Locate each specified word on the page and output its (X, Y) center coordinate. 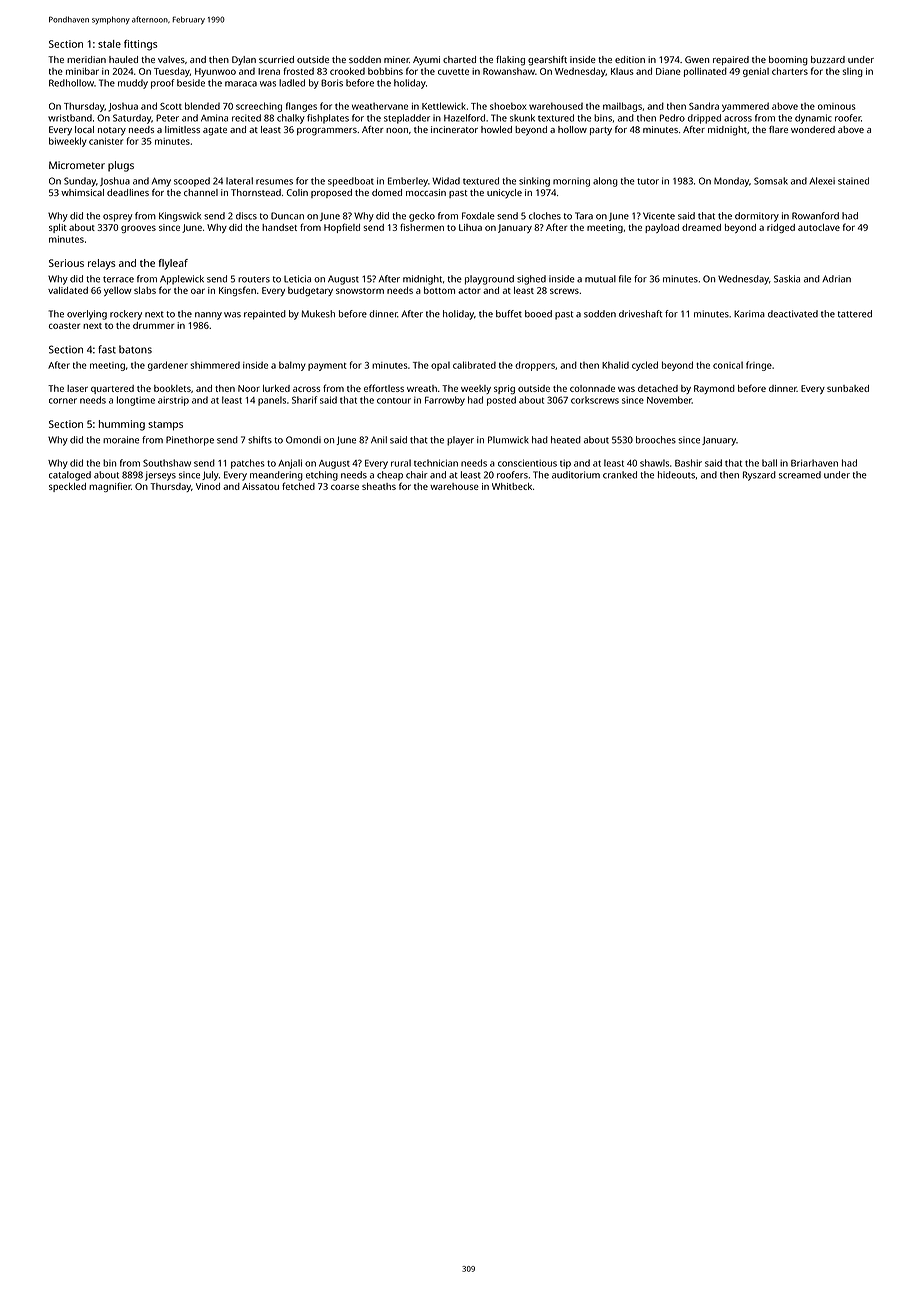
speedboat (351, 182)
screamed (800, 475)
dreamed (701, 227)
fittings (141, 45)
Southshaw (167, 463)
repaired (731, 60)
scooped (192, 182)
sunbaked (848, 388)
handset (279, 227)
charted (459, 59)
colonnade (592, 388)
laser (77, 388)
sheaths (379, 486)
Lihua (470, 227)
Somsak (771, 181)
